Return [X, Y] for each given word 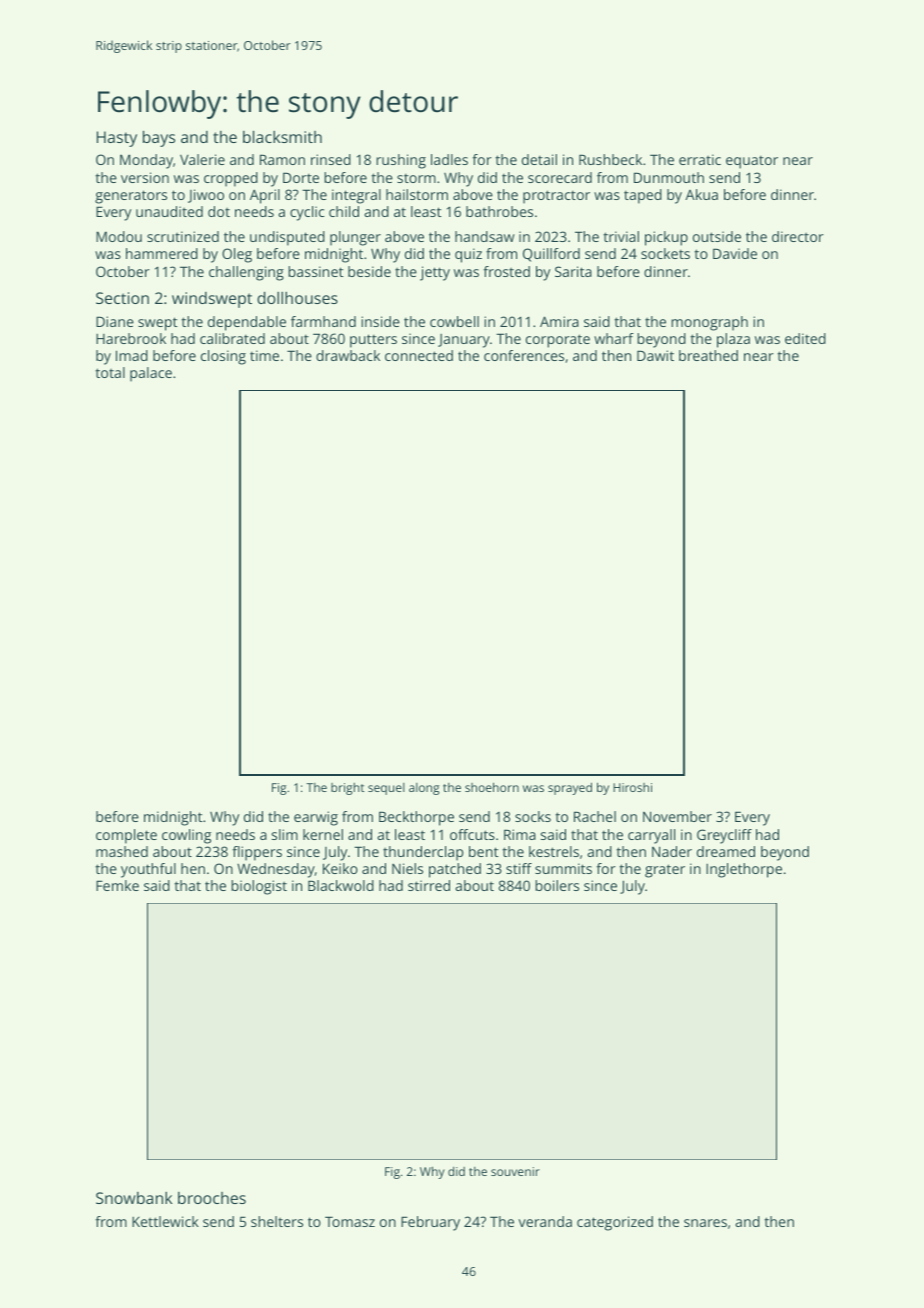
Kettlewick [165, 1221]
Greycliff [724, 836]
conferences [524, 355]
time [264, 355]
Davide [735, 253]
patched [455, 870]
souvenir [515, 1171]
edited [805, 338]
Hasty [117, 139]
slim [285, 834]
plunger [355, 238]
